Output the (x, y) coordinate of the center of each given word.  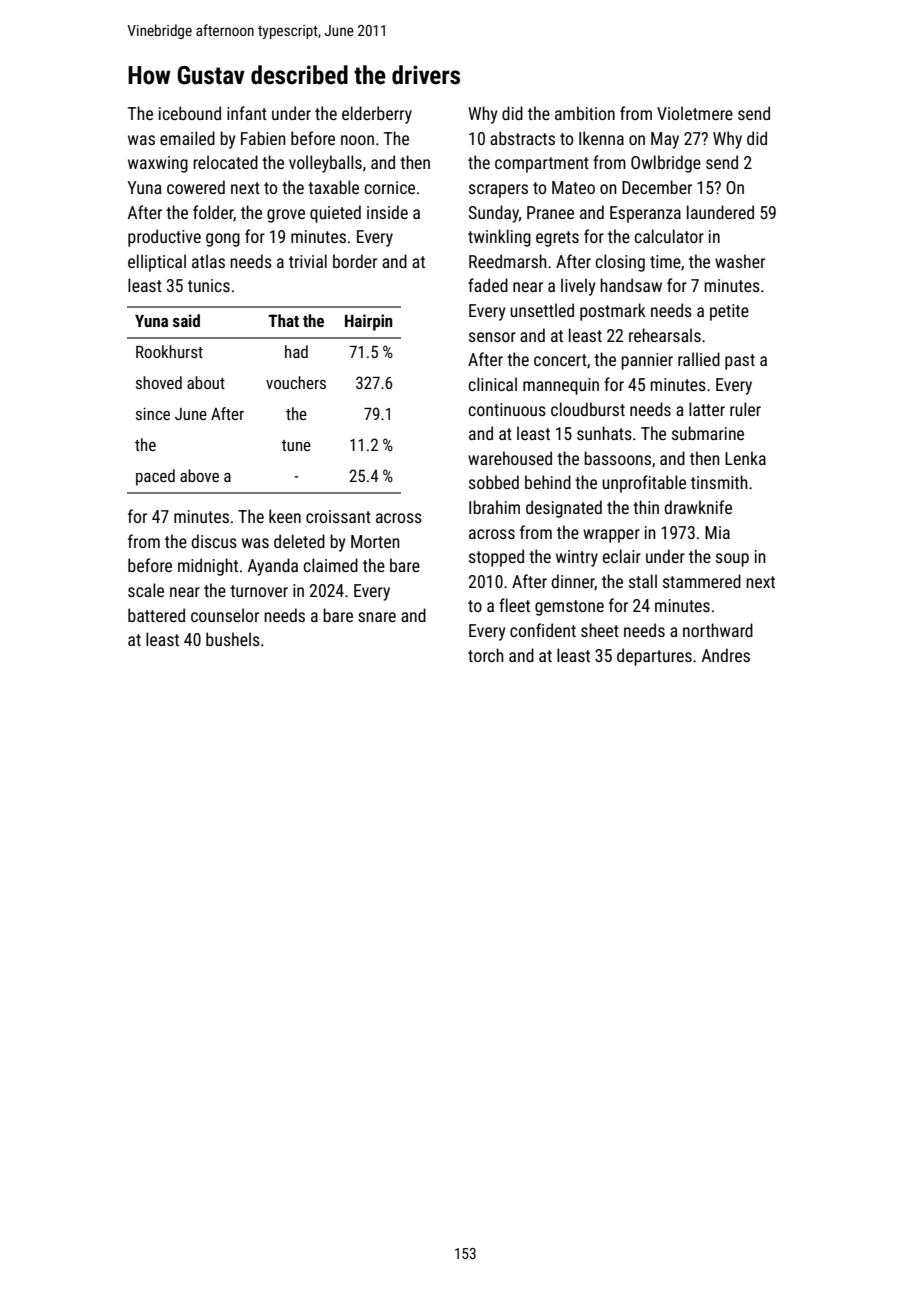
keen (285, 516)
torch (486, 655)
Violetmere (695, 113)
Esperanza (645, 214)
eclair (622, 556)
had (296, 351)
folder (213, 213)
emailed (187, 138)
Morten (375, 541)
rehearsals (665, 335)
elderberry (377, 115)
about (206, 382)
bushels (233, 639)
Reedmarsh (508, 261)
